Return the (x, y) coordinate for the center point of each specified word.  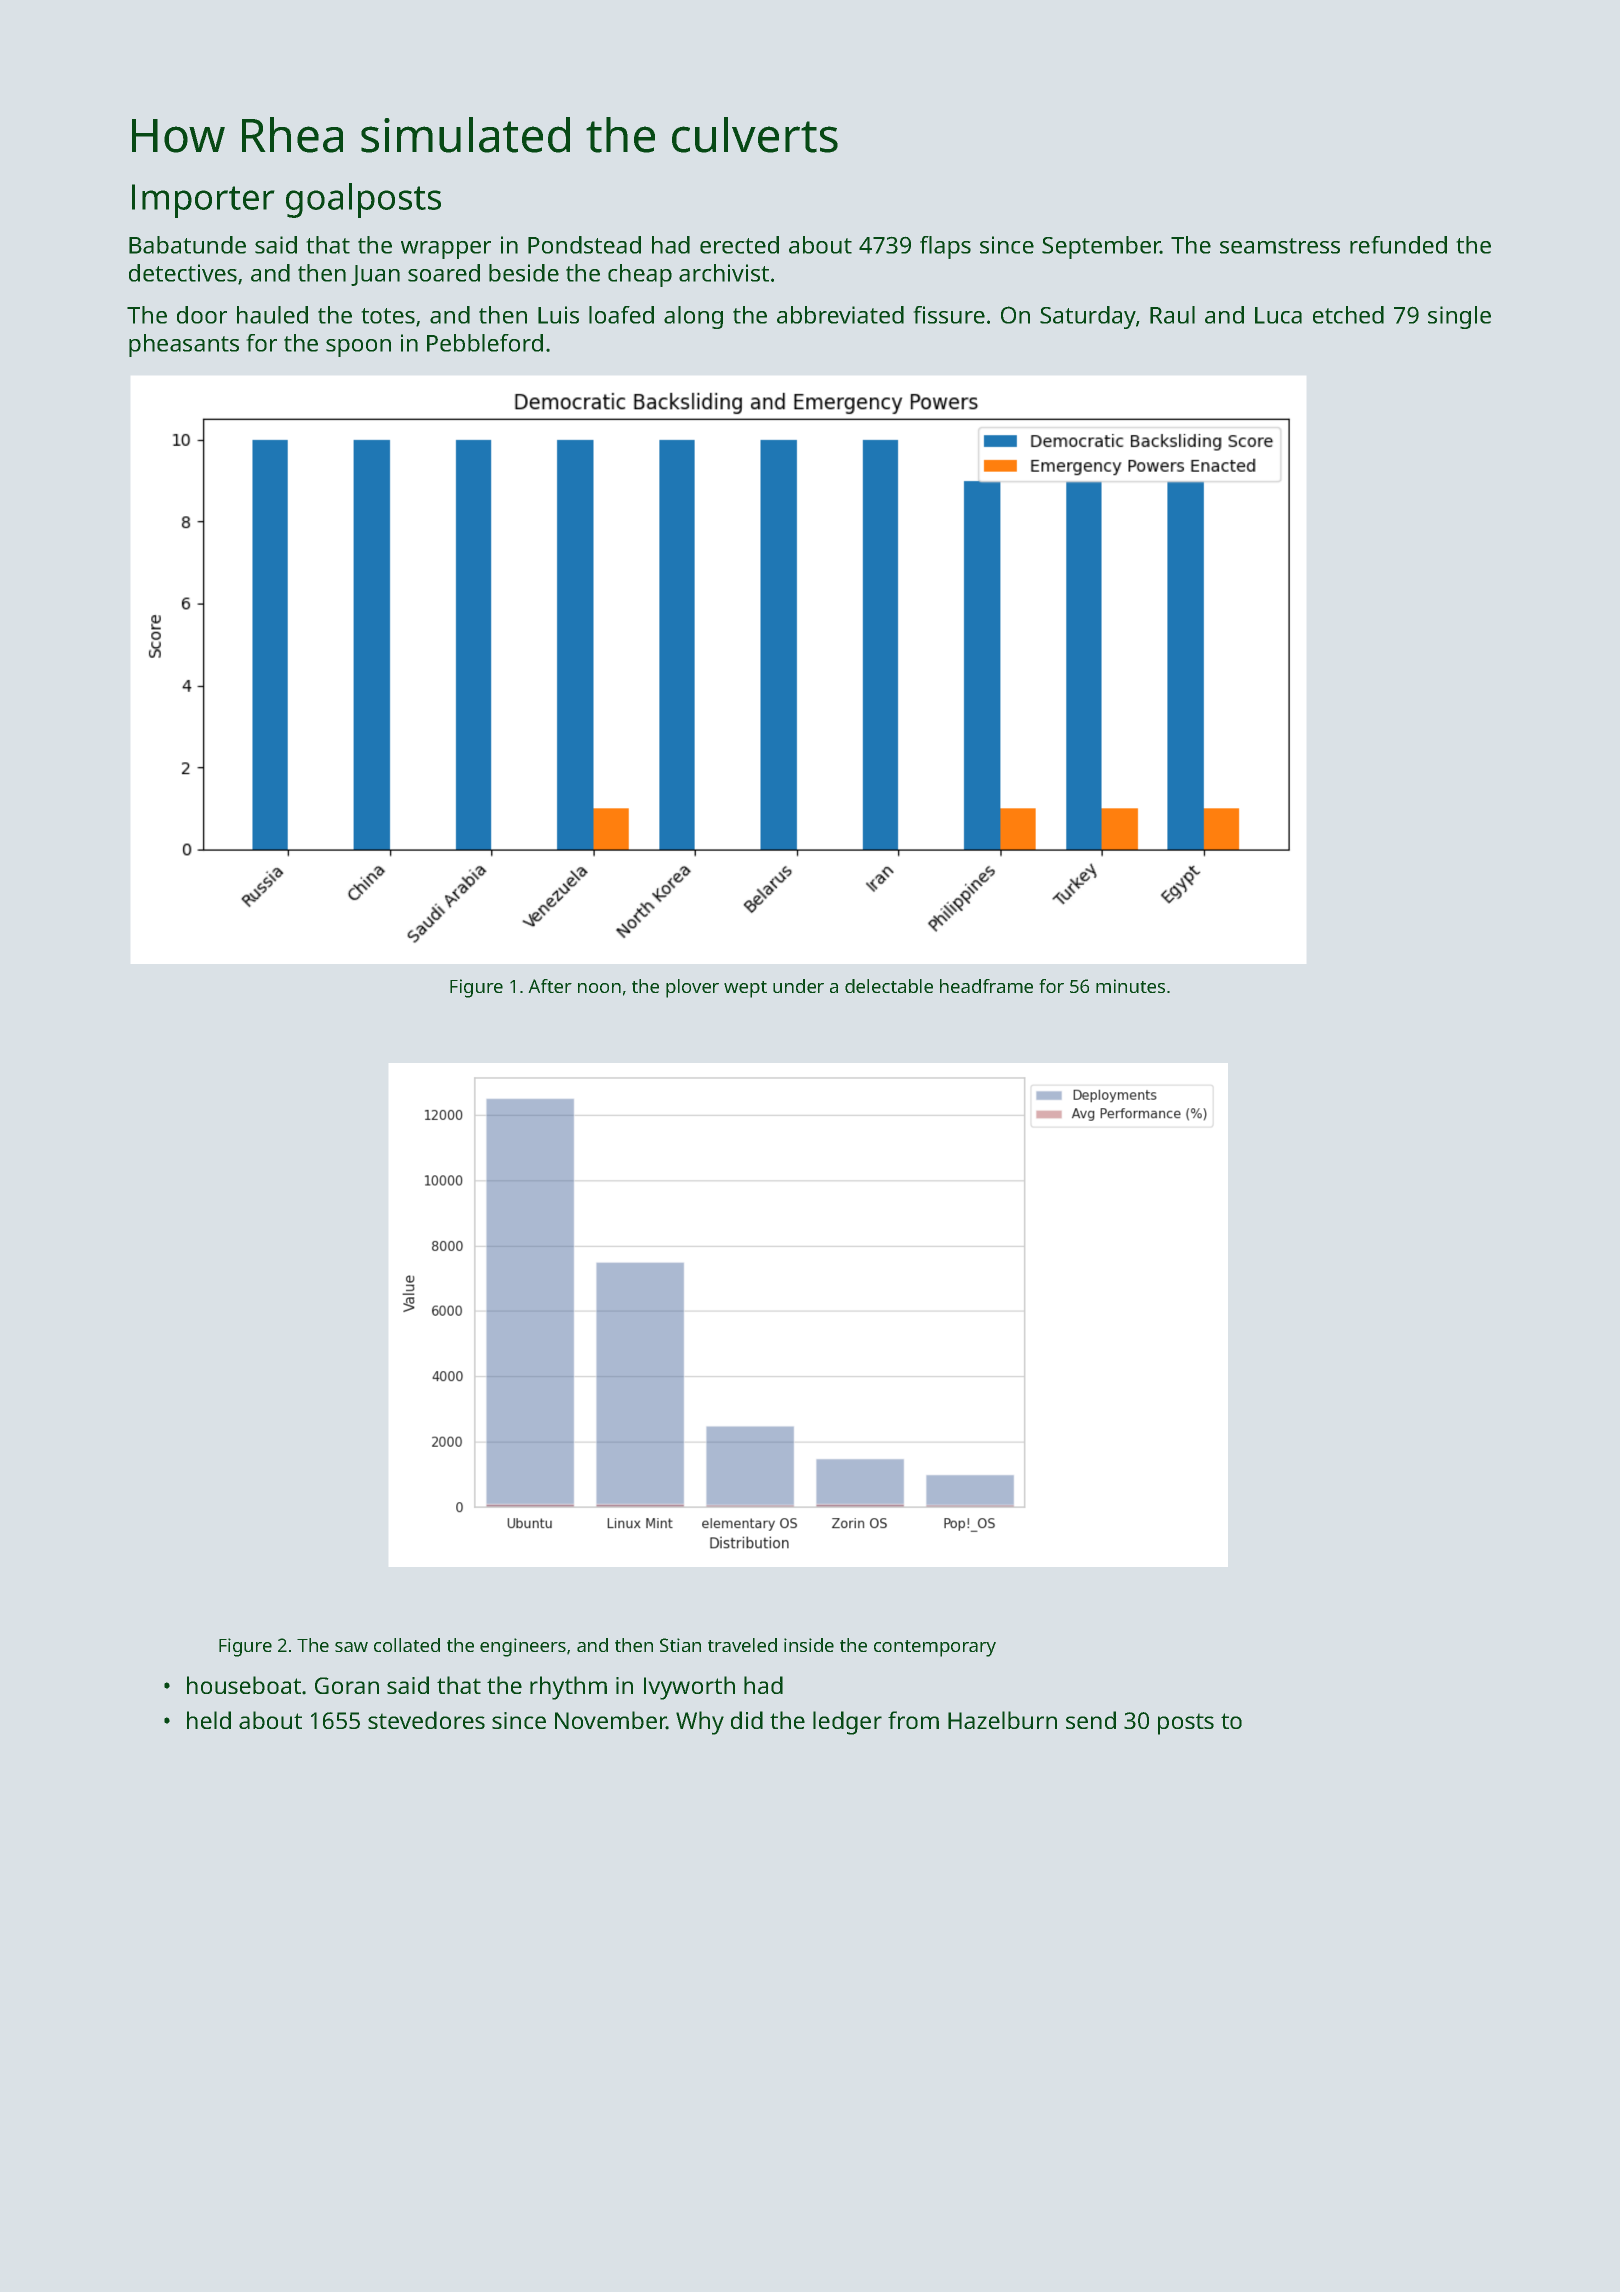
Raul (1172, 315)
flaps (945, 247)
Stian (680, 1645)
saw (351, 1647)
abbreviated (840, 315)
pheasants (184, 345)
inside (809, 1645)
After (550, 986)
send (1091, 1720)
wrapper (446, 250)
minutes (1130, 986)
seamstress (1280, 246)
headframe (986, 986)
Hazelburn (1002, 1720)
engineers (523, 1647)
